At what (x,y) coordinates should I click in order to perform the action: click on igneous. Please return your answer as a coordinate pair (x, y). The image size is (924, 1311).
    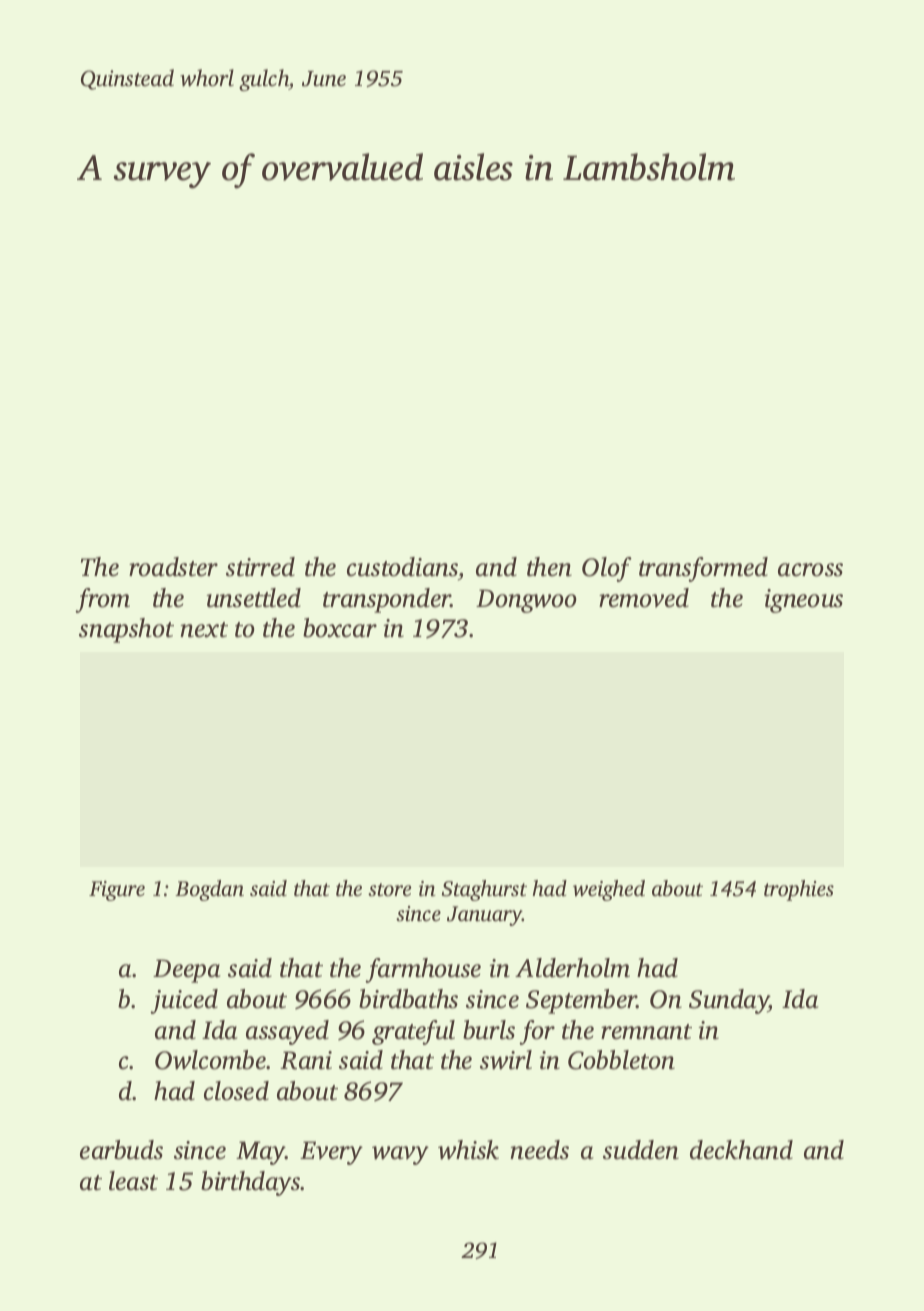
    Looking at the image, I should click on (803, 601).
